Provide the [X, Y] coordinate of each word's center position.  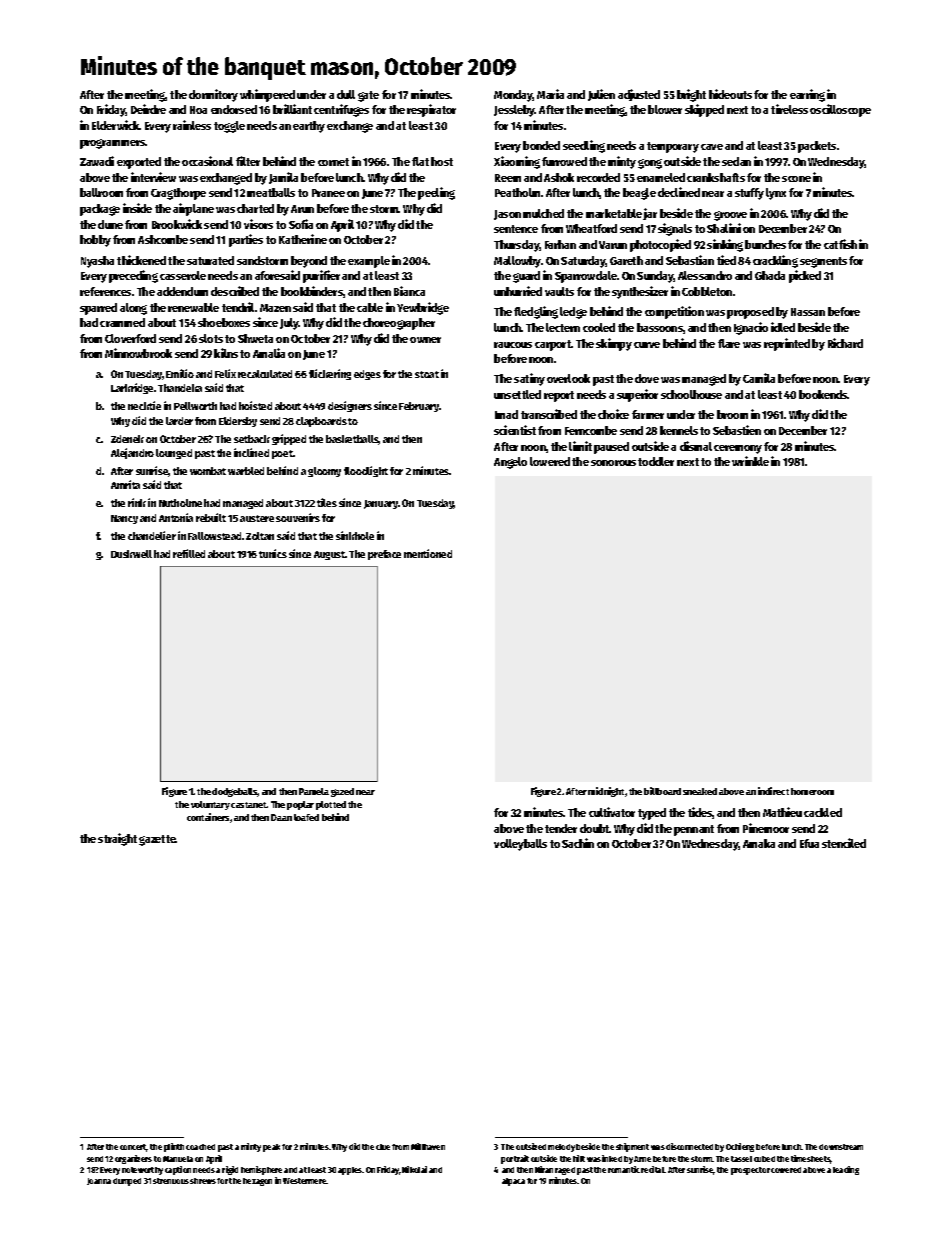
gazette [157, 840]
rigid [230, 1170]
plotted [331, 805]
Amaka [759, 843]
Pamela [314, 791]
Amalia [269, 353]
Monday [513, 96]
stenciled [844, 843]
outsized [531, 1146]
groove [730, 216]
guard [526, 277]
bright [691, 95]
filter [248, 161]
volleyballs [520, 845]
